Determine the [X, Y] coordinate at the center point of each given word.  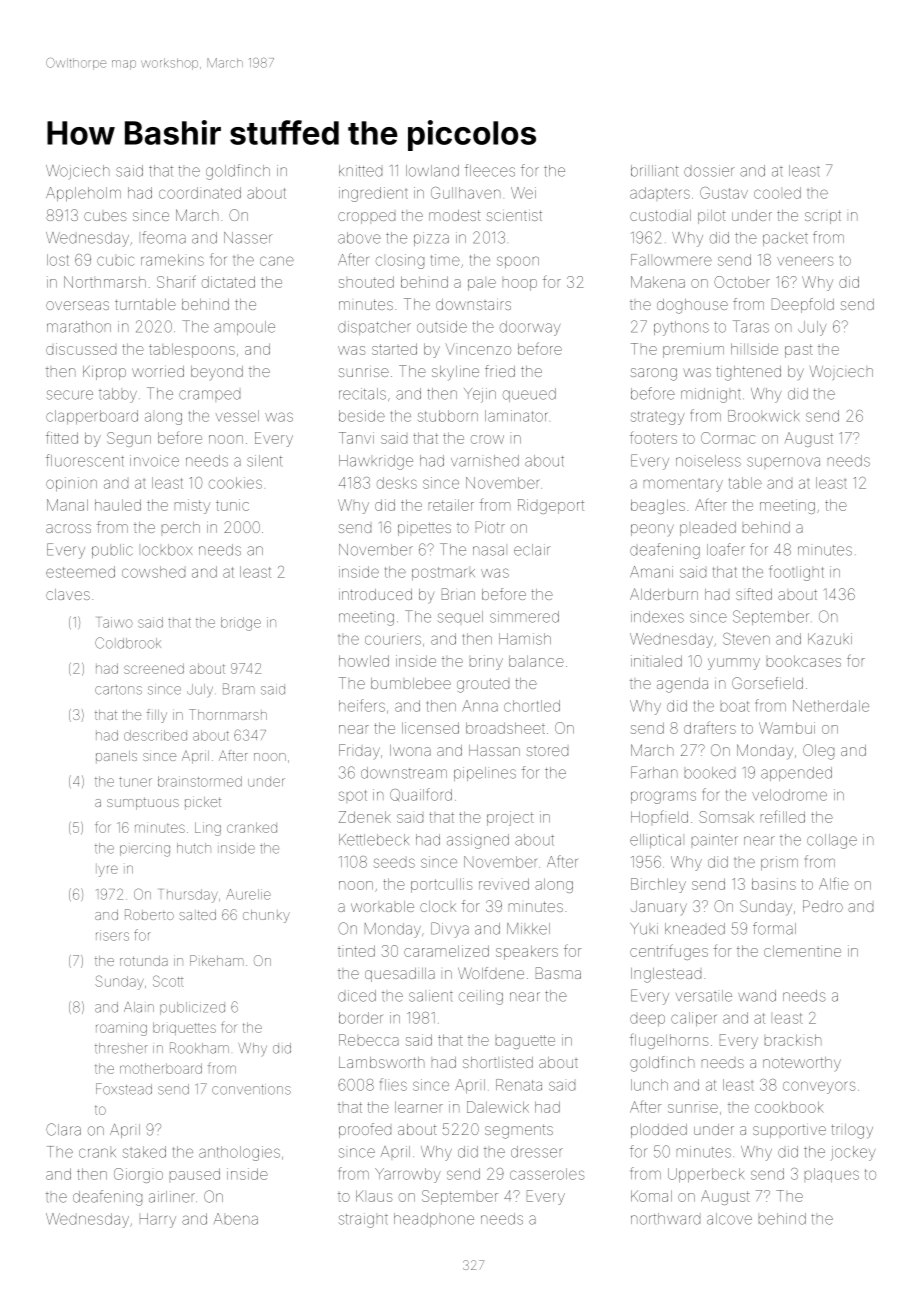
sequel [460, 617]
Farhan [654, 772]
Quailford [421, 794]
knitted [360, 171]
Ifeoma [164, 237]
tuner [135, 782]
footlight [797, 573]
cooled [777, 193]
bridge [241, 624]
